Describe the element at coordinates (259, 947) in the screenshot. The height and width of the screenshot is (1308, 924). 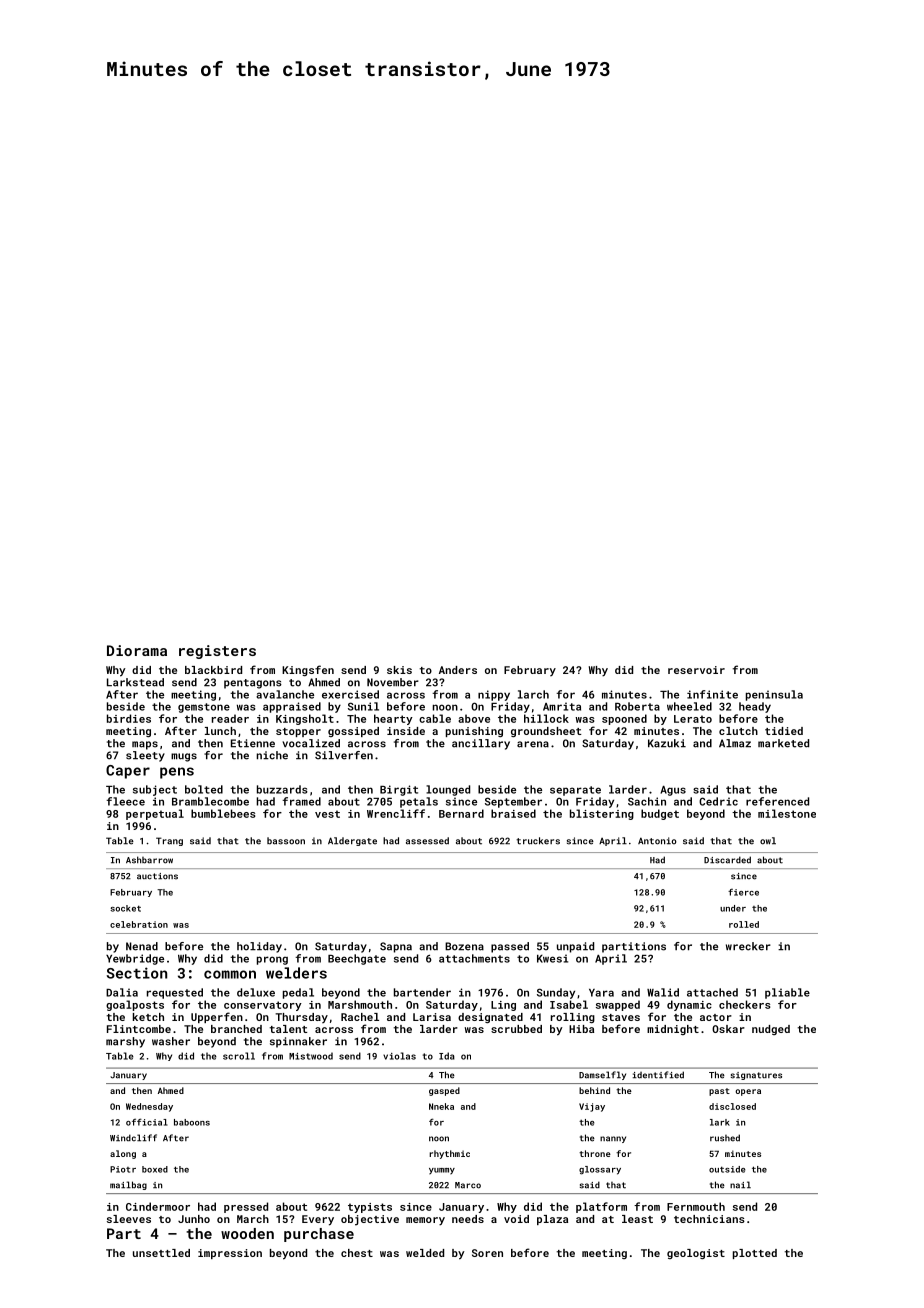
I see `holiday` at that location.
